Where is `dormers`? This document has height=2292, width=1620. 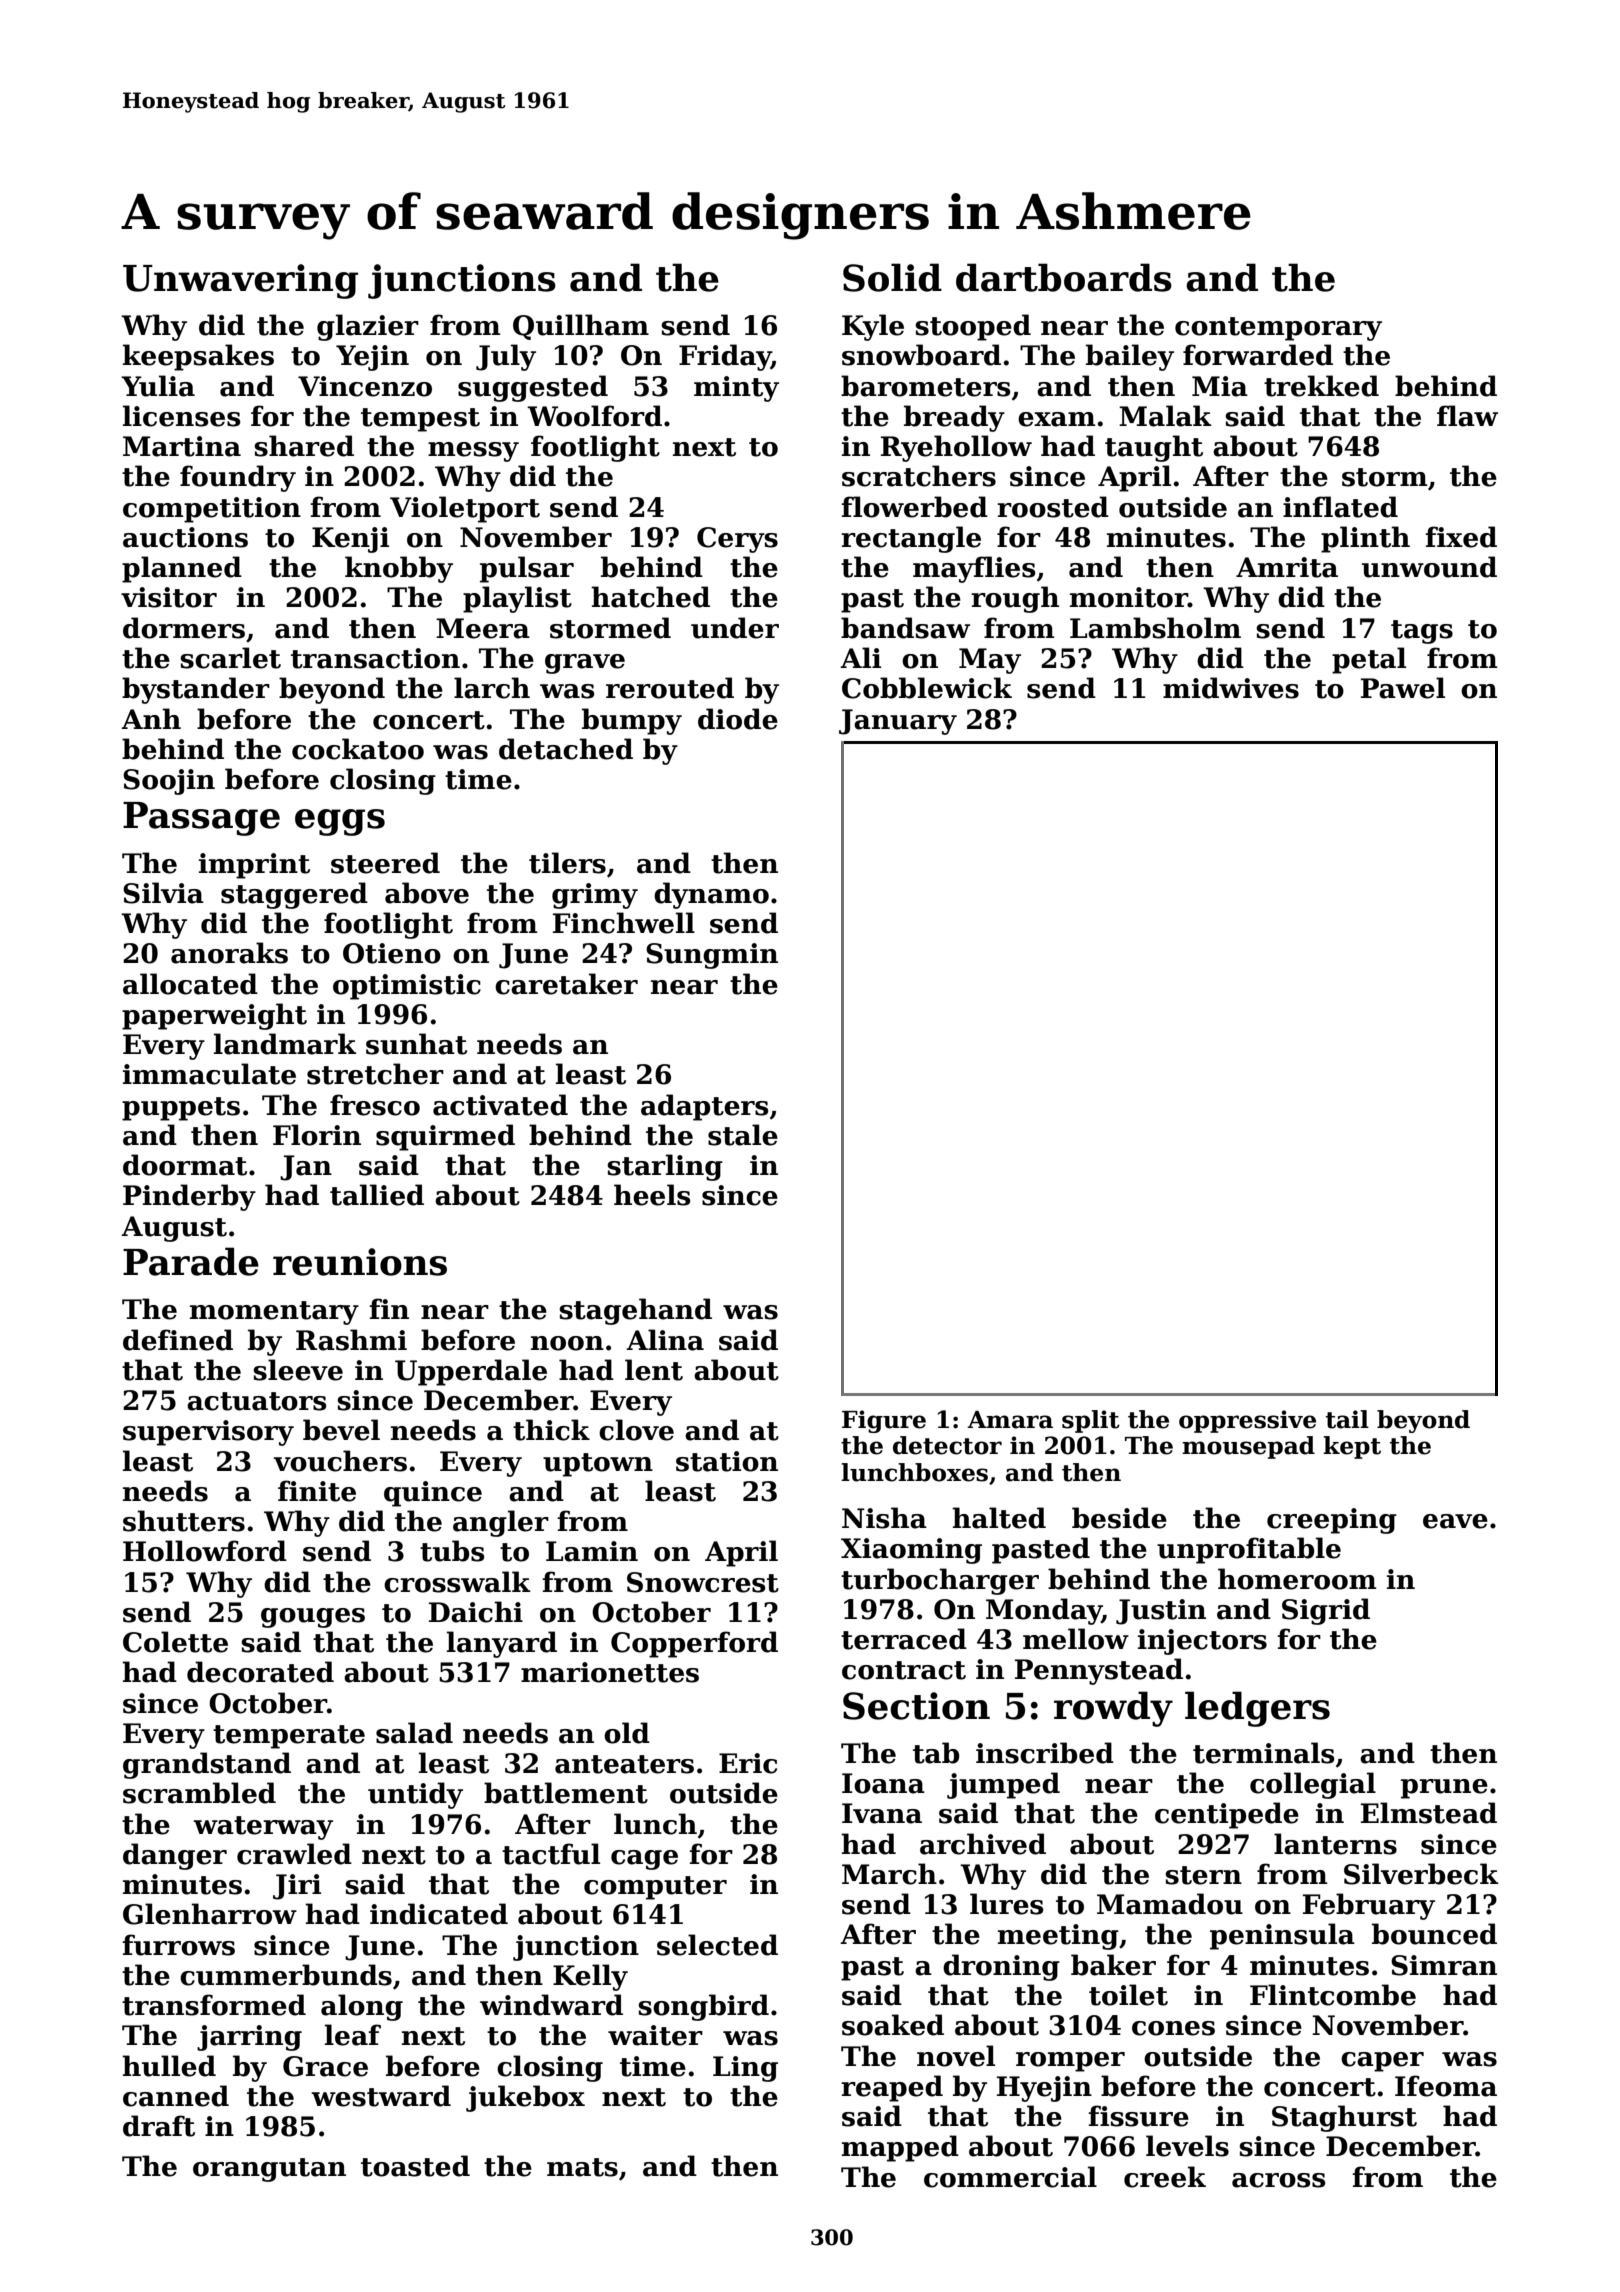 dormers is located at coordinates (184, 628).
